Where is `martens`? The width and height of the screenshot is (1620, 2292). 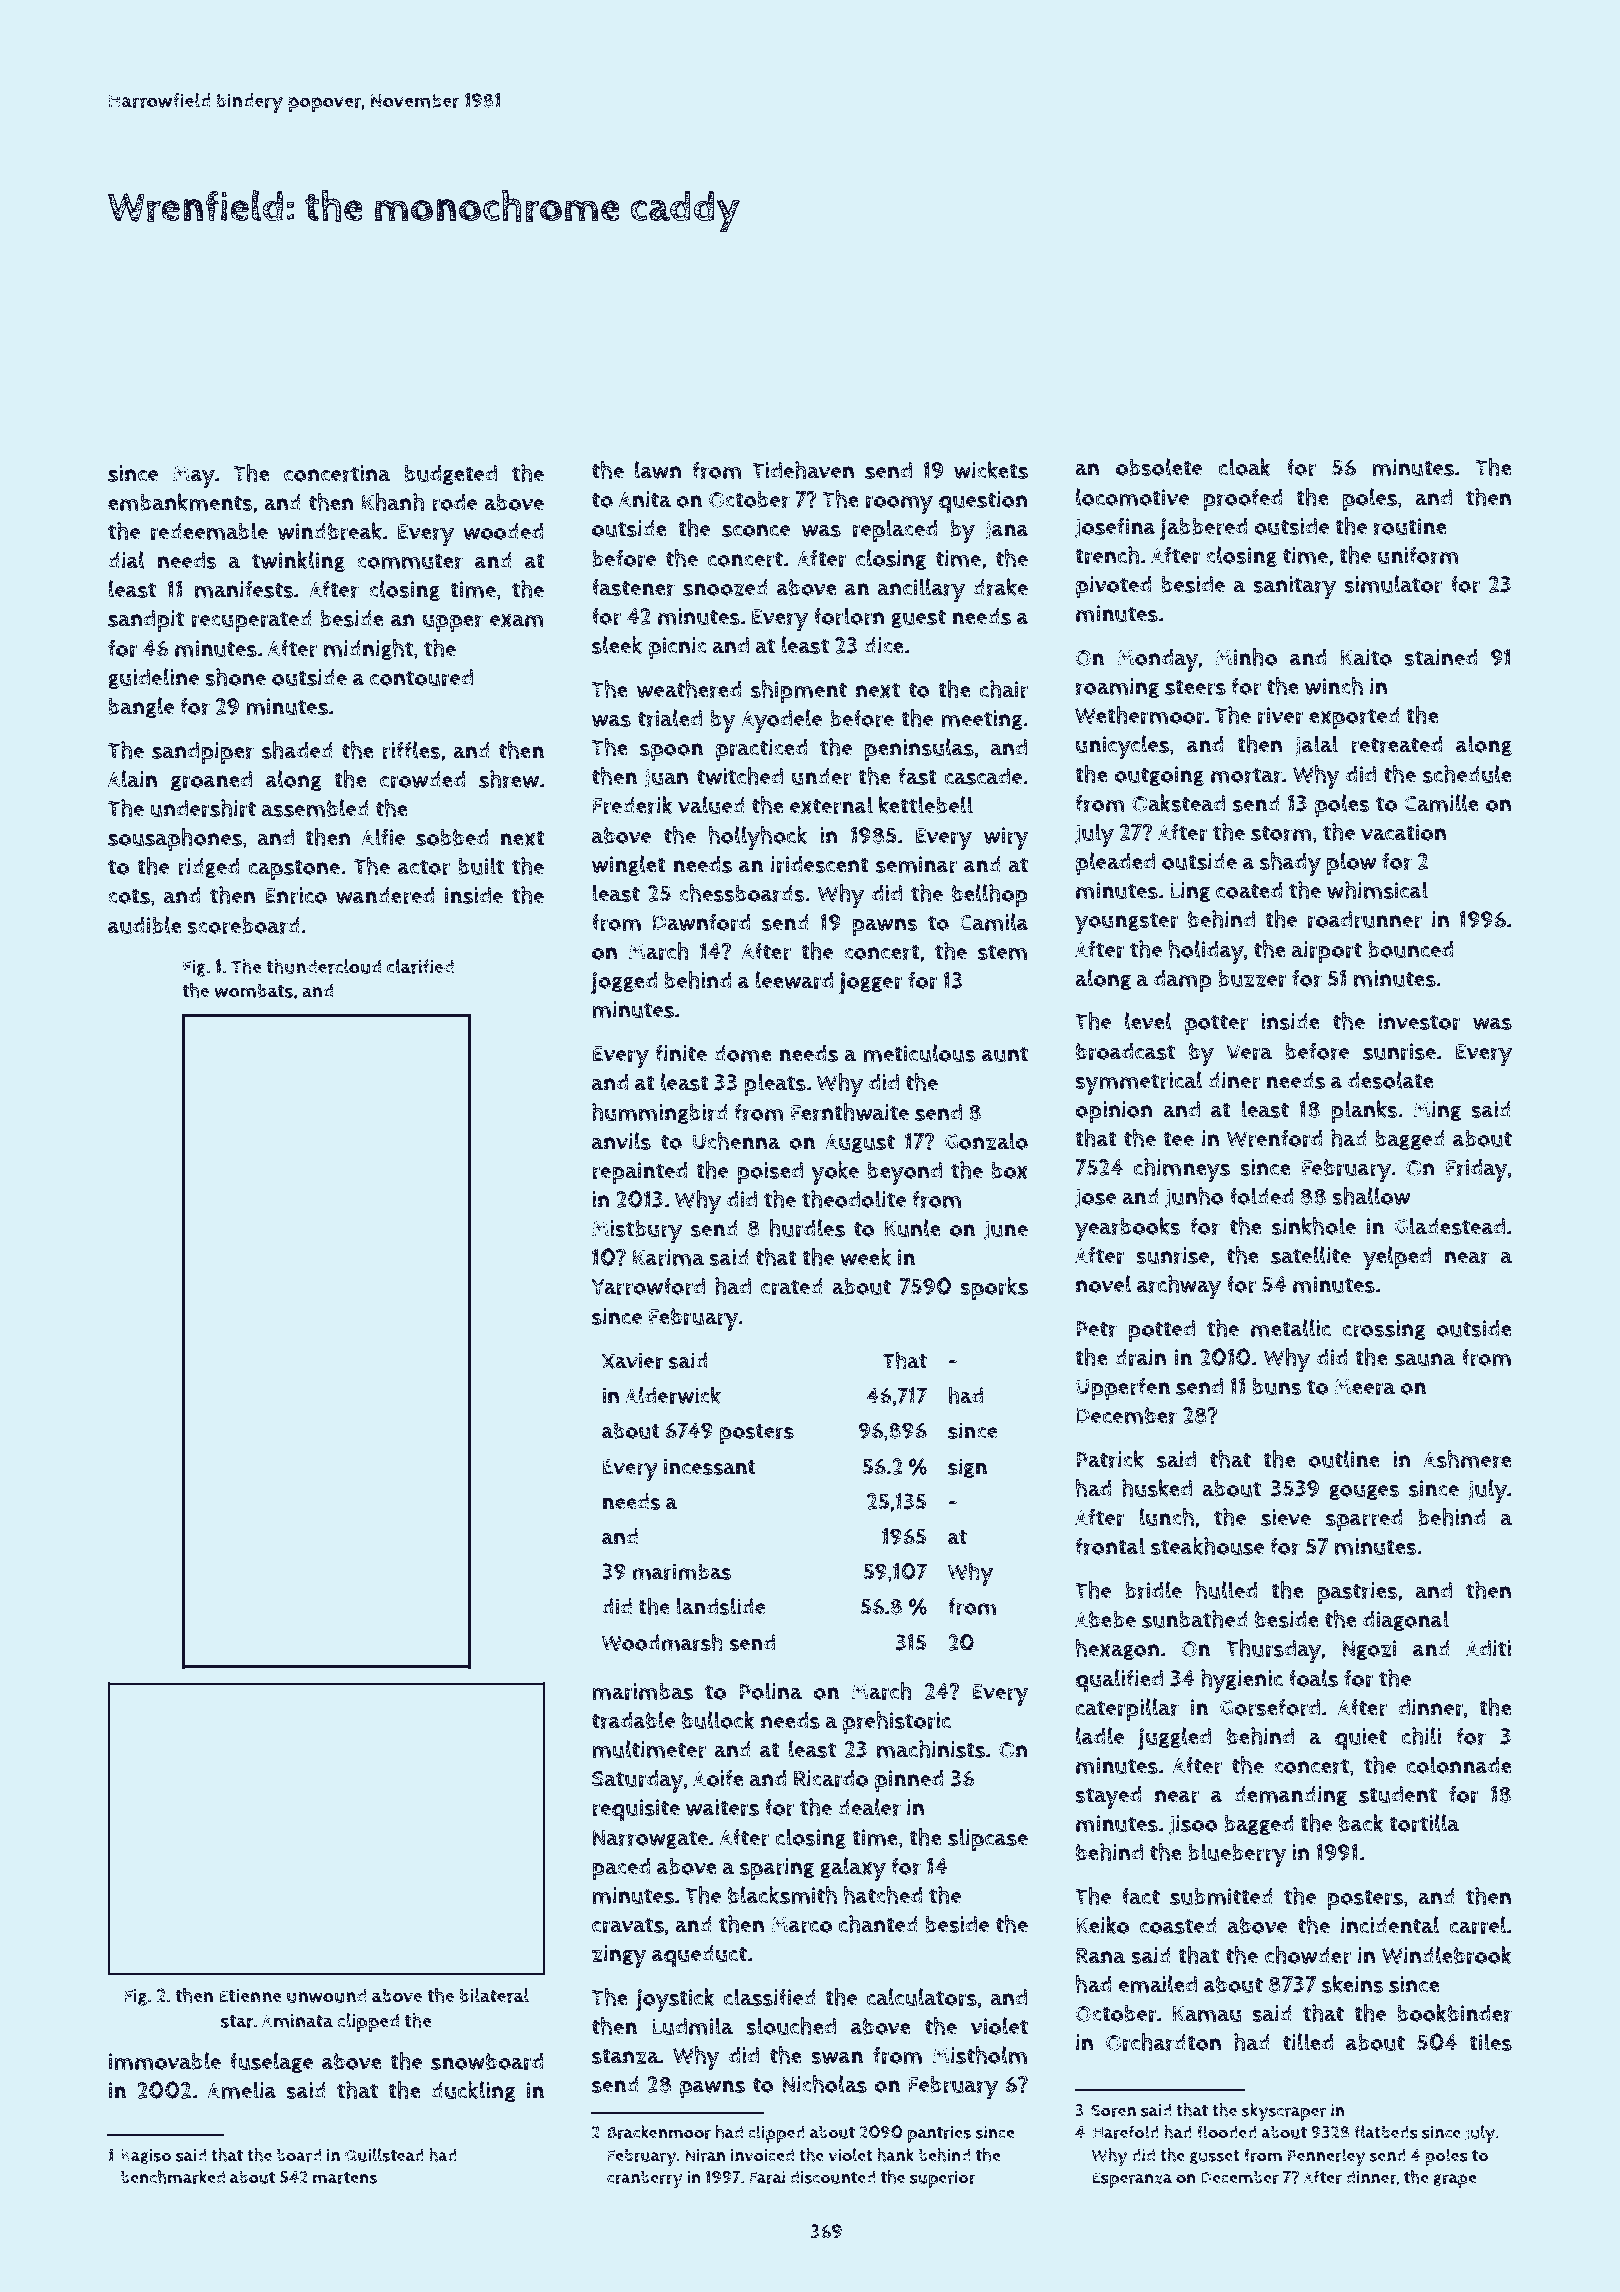
martens is located at coordinates (345, 2178).
